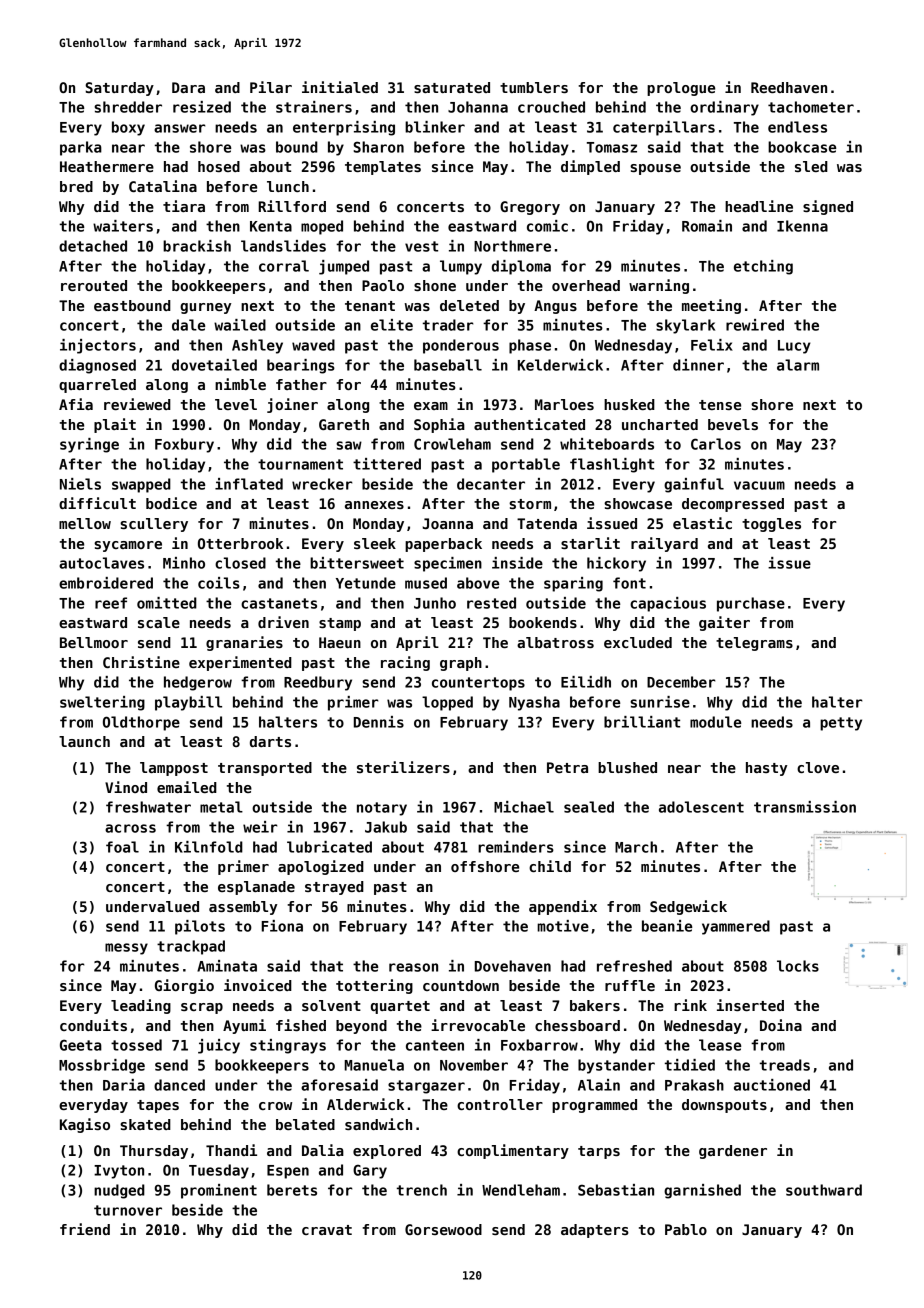  I want to click on bookcase, so click(802, 147).
